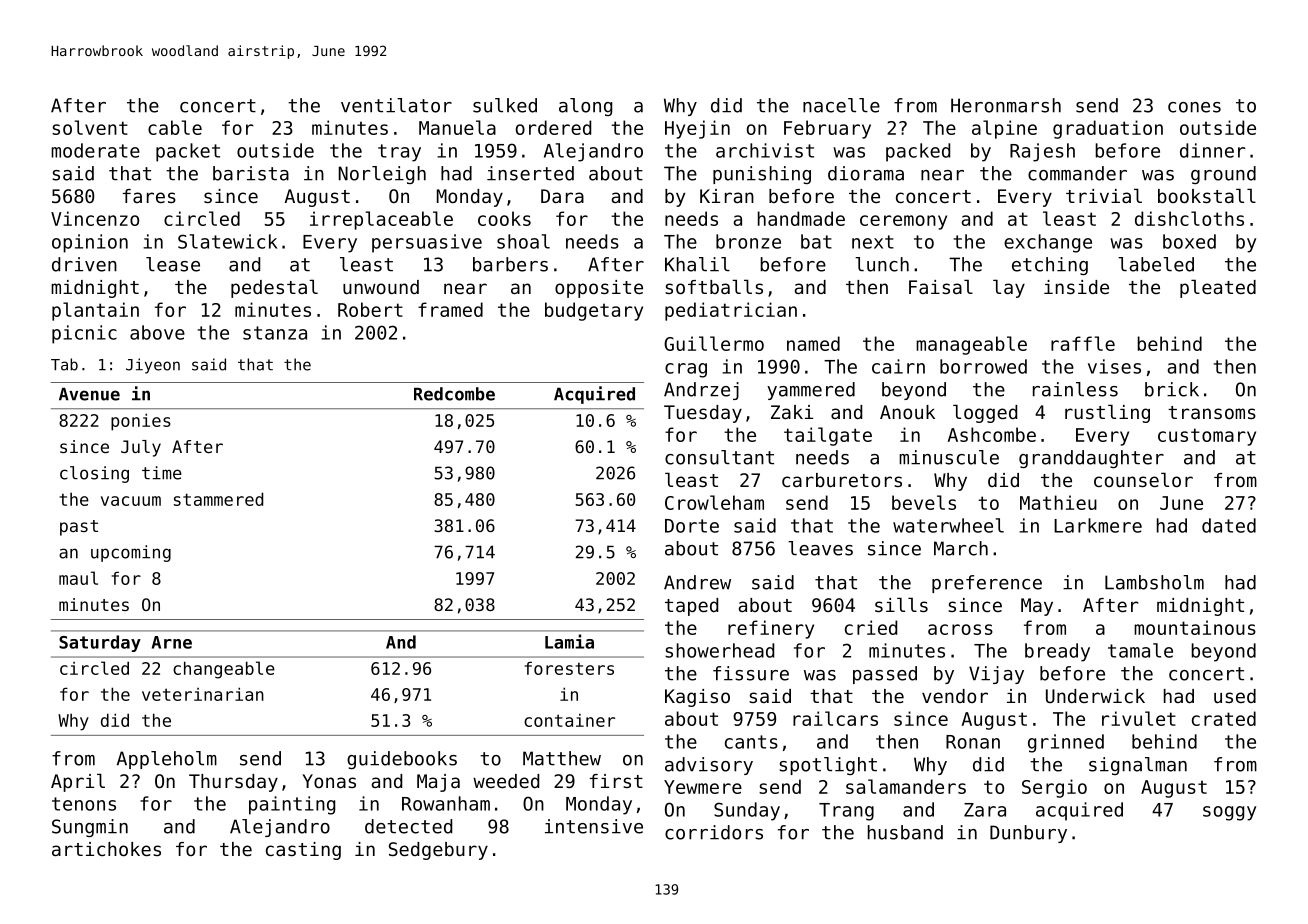  What do you see at coordinates (697, 582) in the document?
I see `Andrew` at bounding box center [697, 582].
